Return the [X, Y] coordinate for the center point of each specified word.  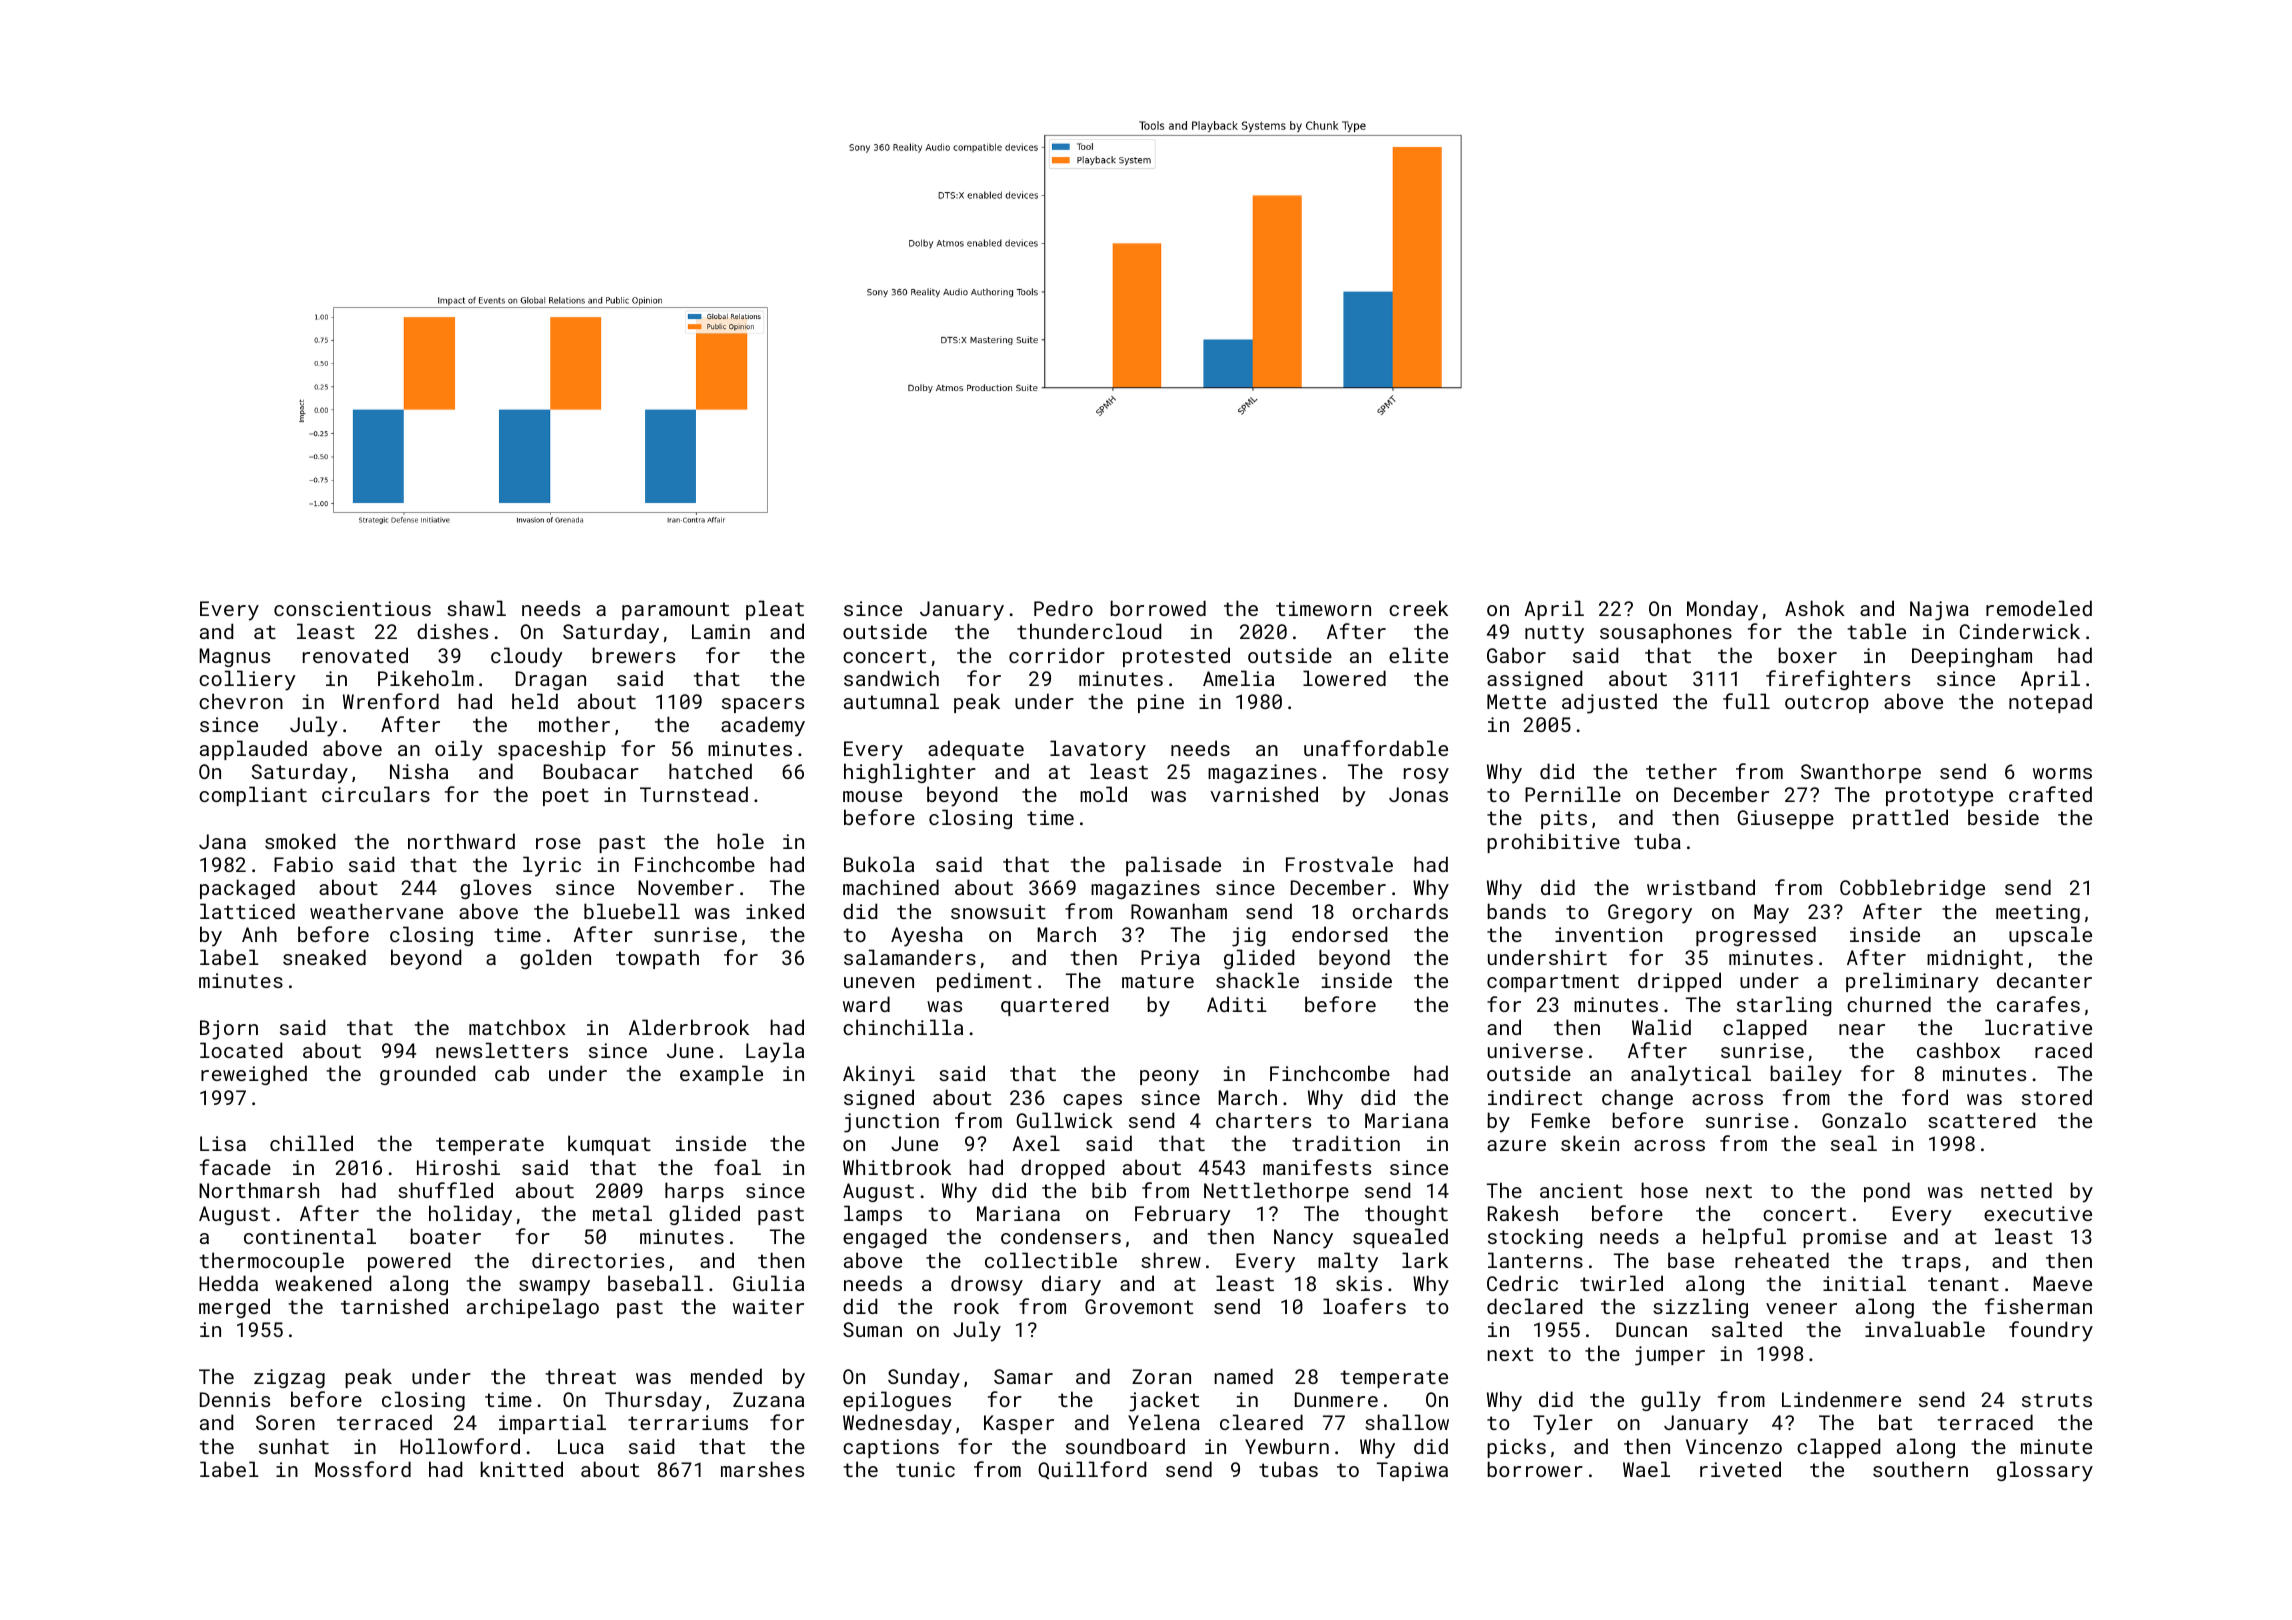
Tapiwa [1412, 1471]
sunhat [294, 1446]
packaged [247, 889]
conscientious [352, 608]
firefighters [1838, 680]
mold [1103, 794]
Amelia [1238, 678]
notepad [2050, 703]
